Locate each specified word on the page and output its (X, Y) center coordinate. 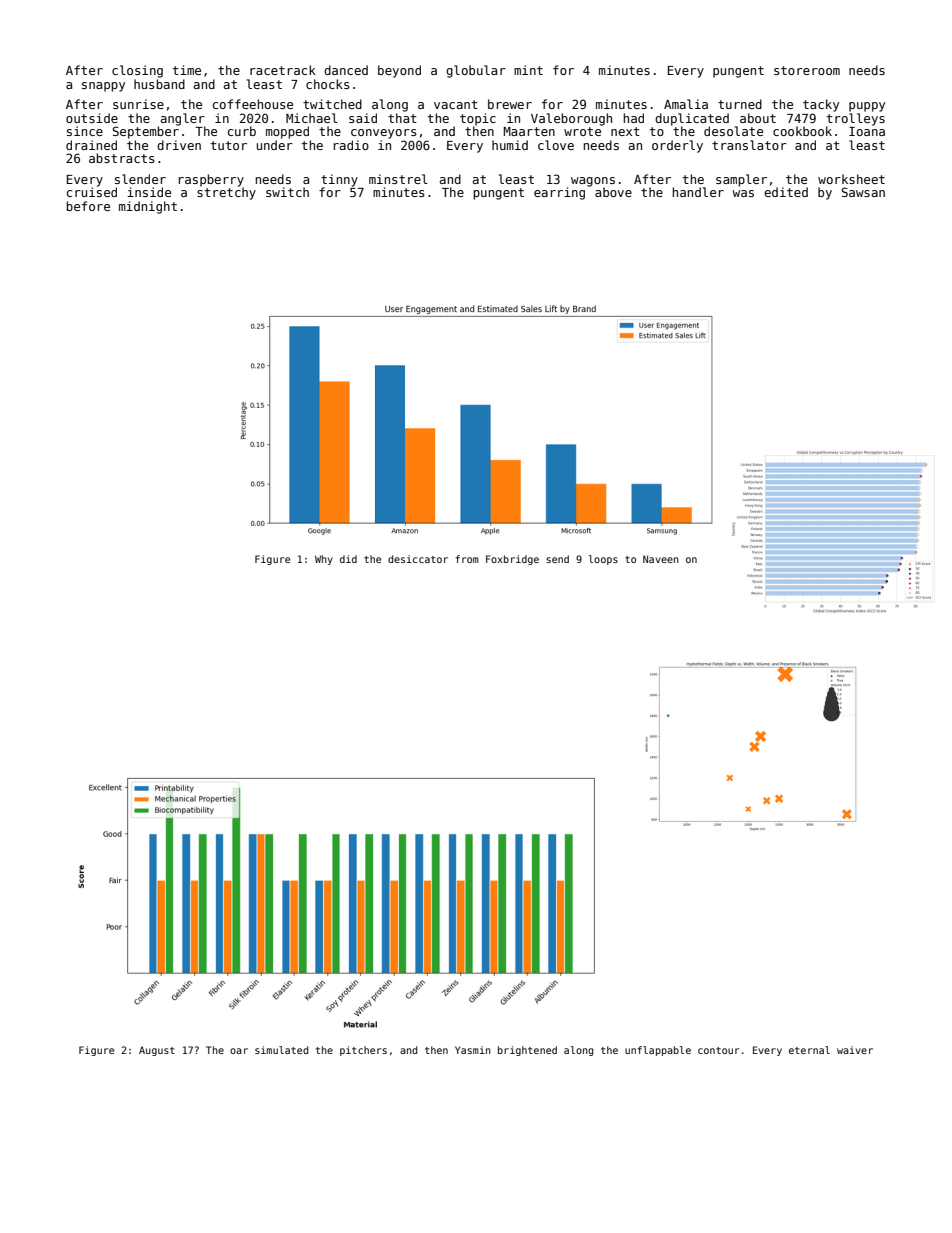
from (467, 559)
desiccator (418, 559)
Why (324, 560)
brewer (510, 104)
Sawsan (863, 192)
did (348, 559)
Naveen (661, 559)
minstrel (398, 179)
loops (603, 560)
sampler (741, 180)
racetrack (283, 70)
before (88, 206)
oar (239, 1051)
